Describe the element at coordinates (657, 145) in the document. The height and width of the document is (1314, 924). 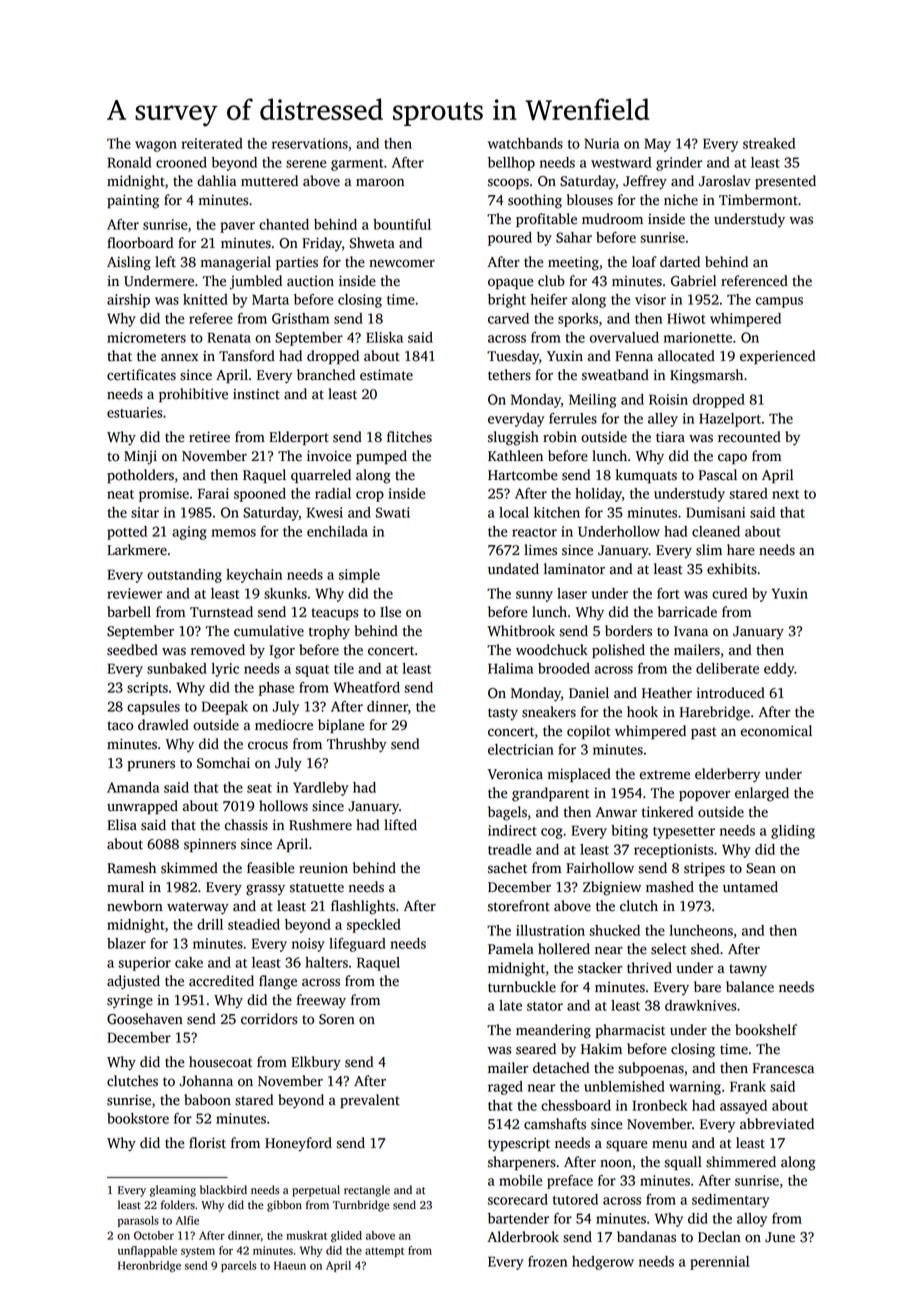
I see `May` at that location.
